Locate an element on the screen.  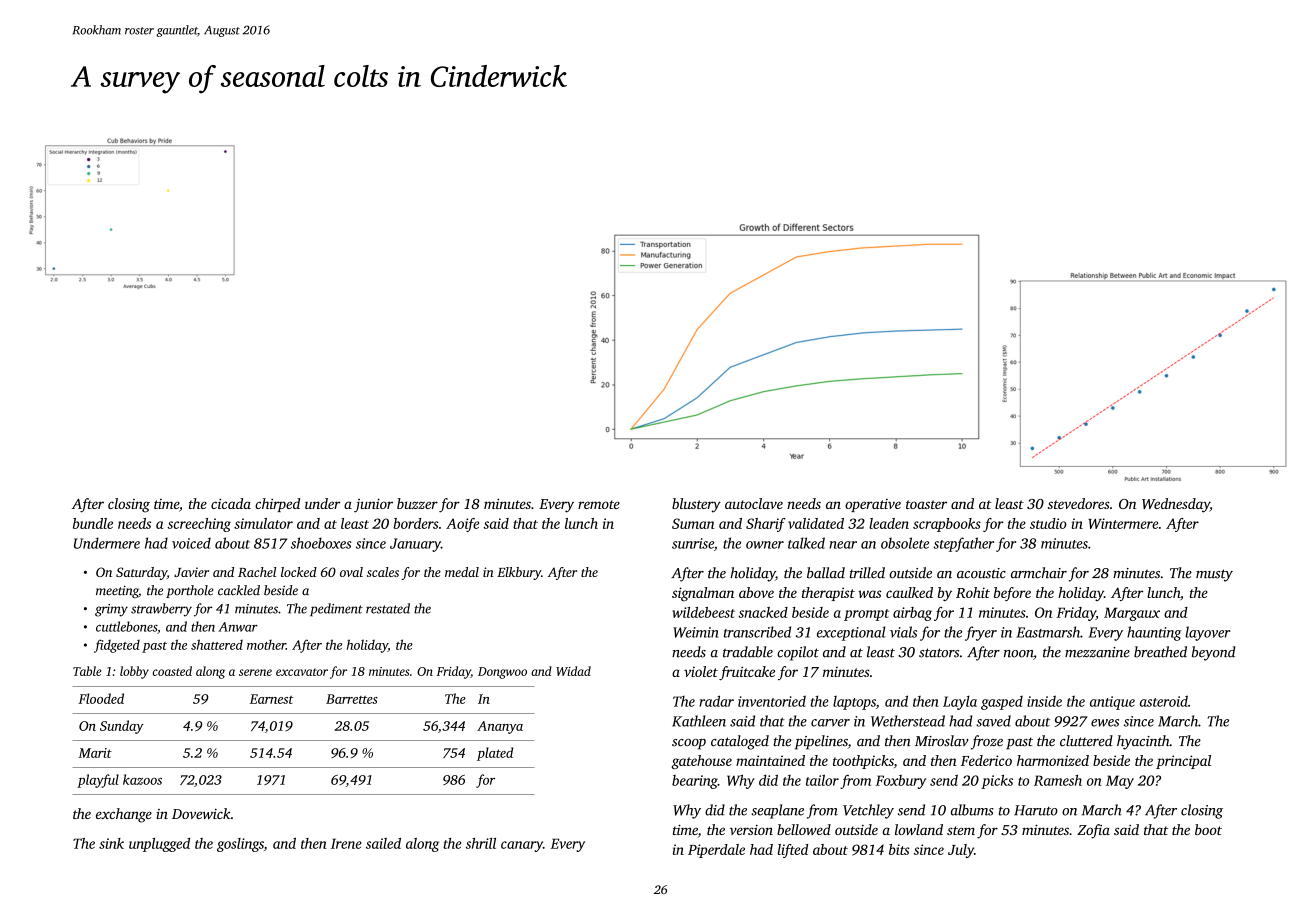
asteroid is located at coordinates (1164, 701).
